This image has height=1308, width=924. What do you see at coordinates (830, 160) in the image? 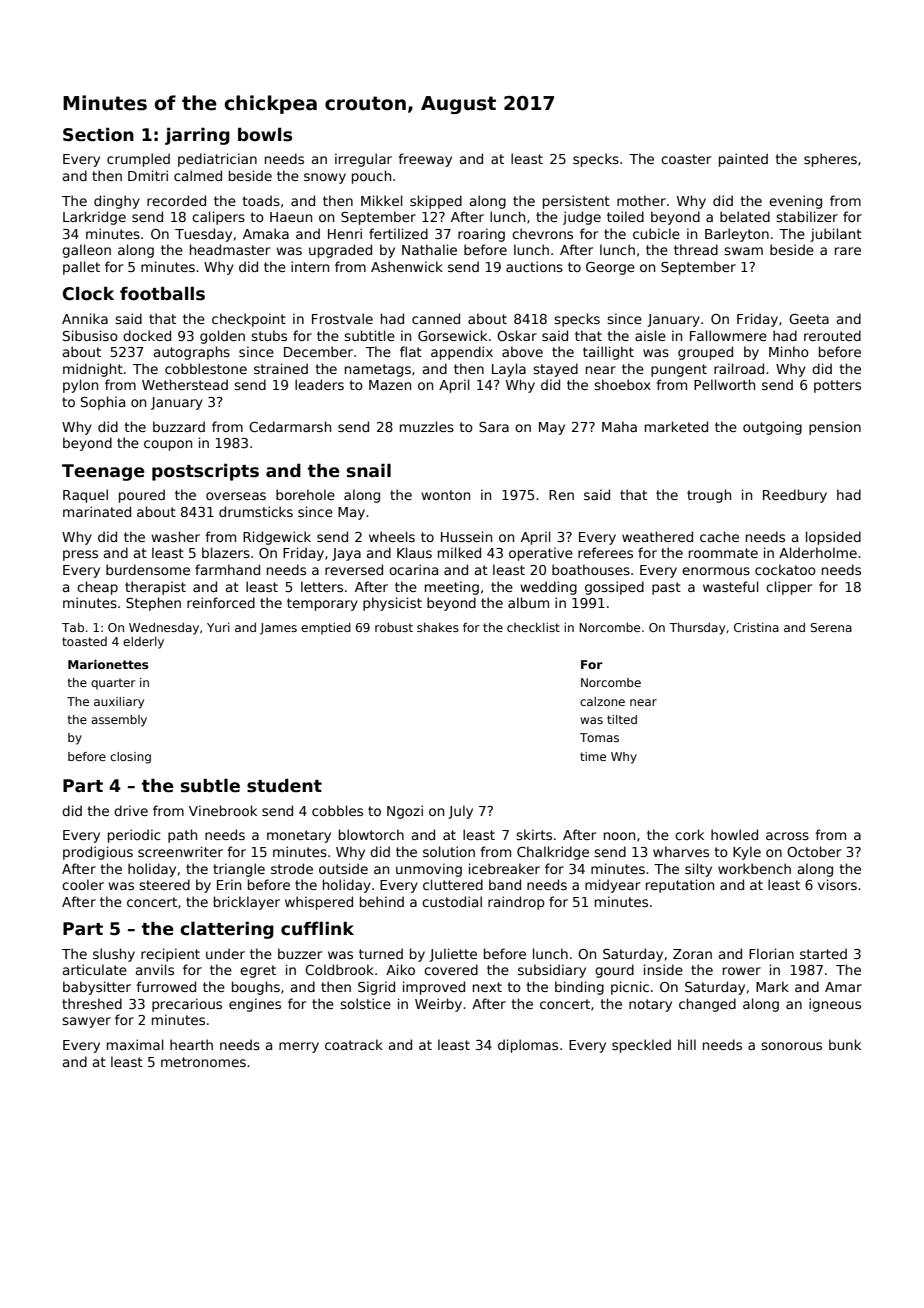
I see `spheres` at bounding box center [830, 160].
